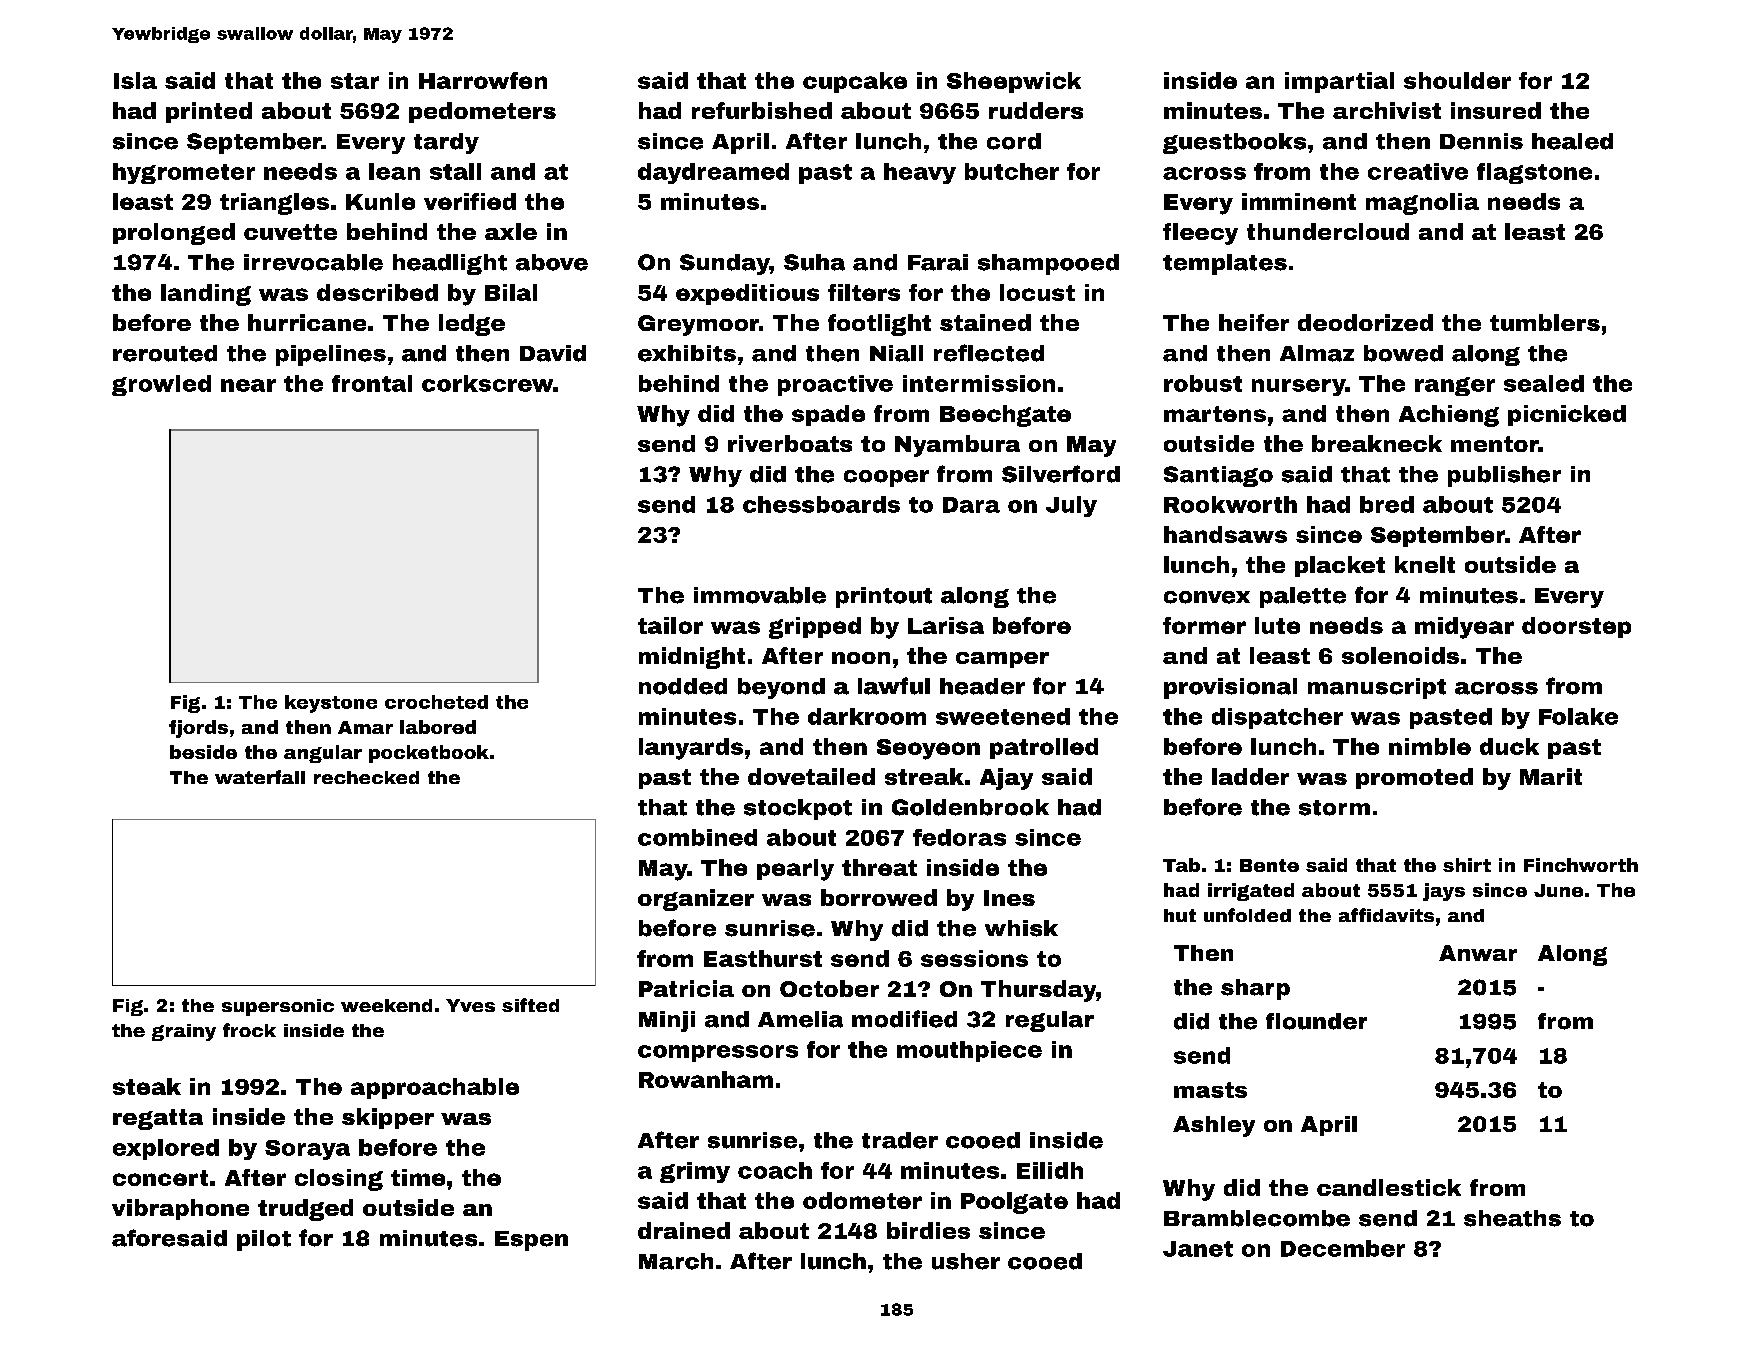 The width and height of the screenshot is (1759, 1359). What do you see at coordinates (372, 383) in the screenshot?
I see `frontal` at bounding box center [372, 383].
